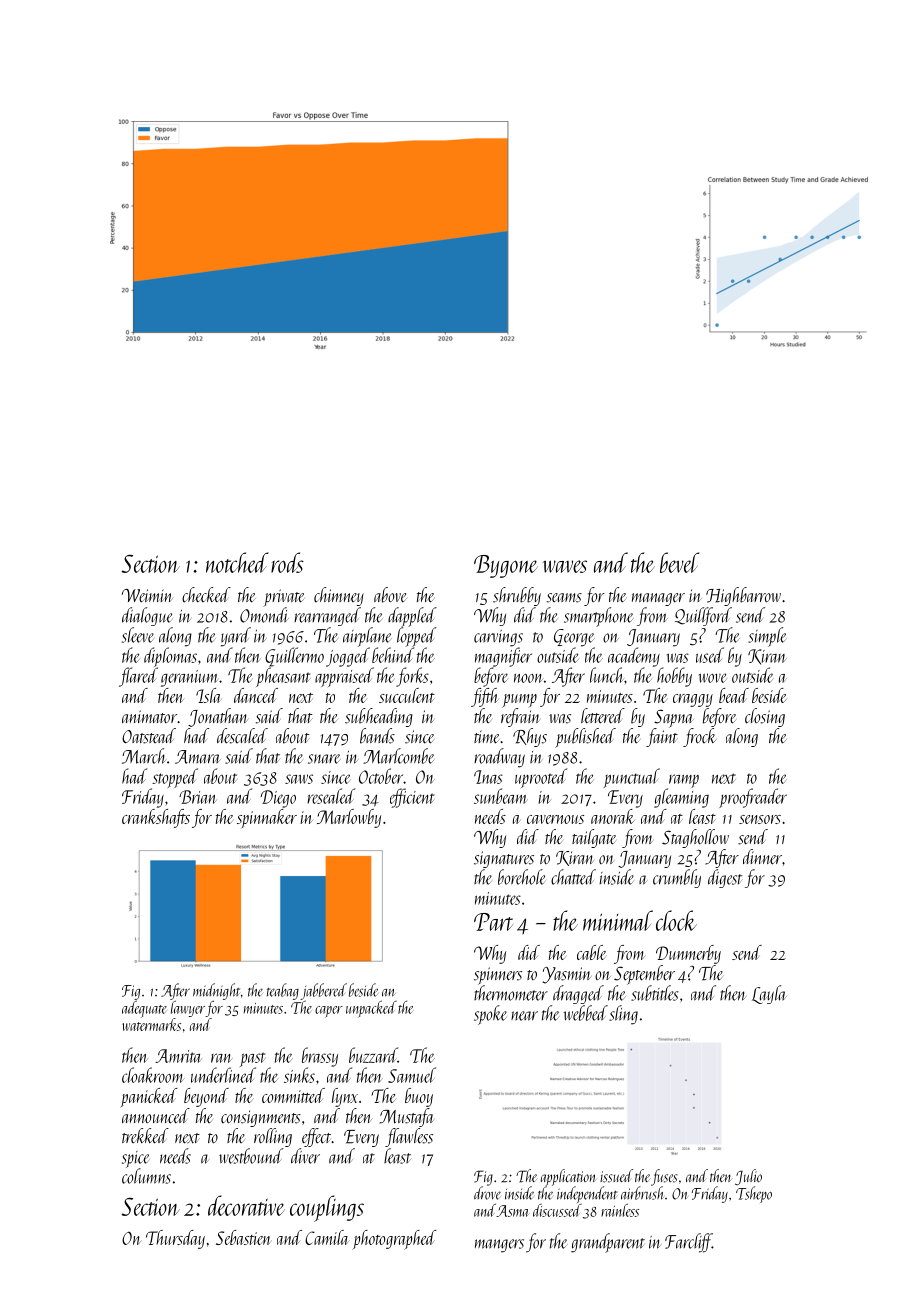 The height and width of the document is (1316, 908). I want to click on notched, so click(237, 562).
